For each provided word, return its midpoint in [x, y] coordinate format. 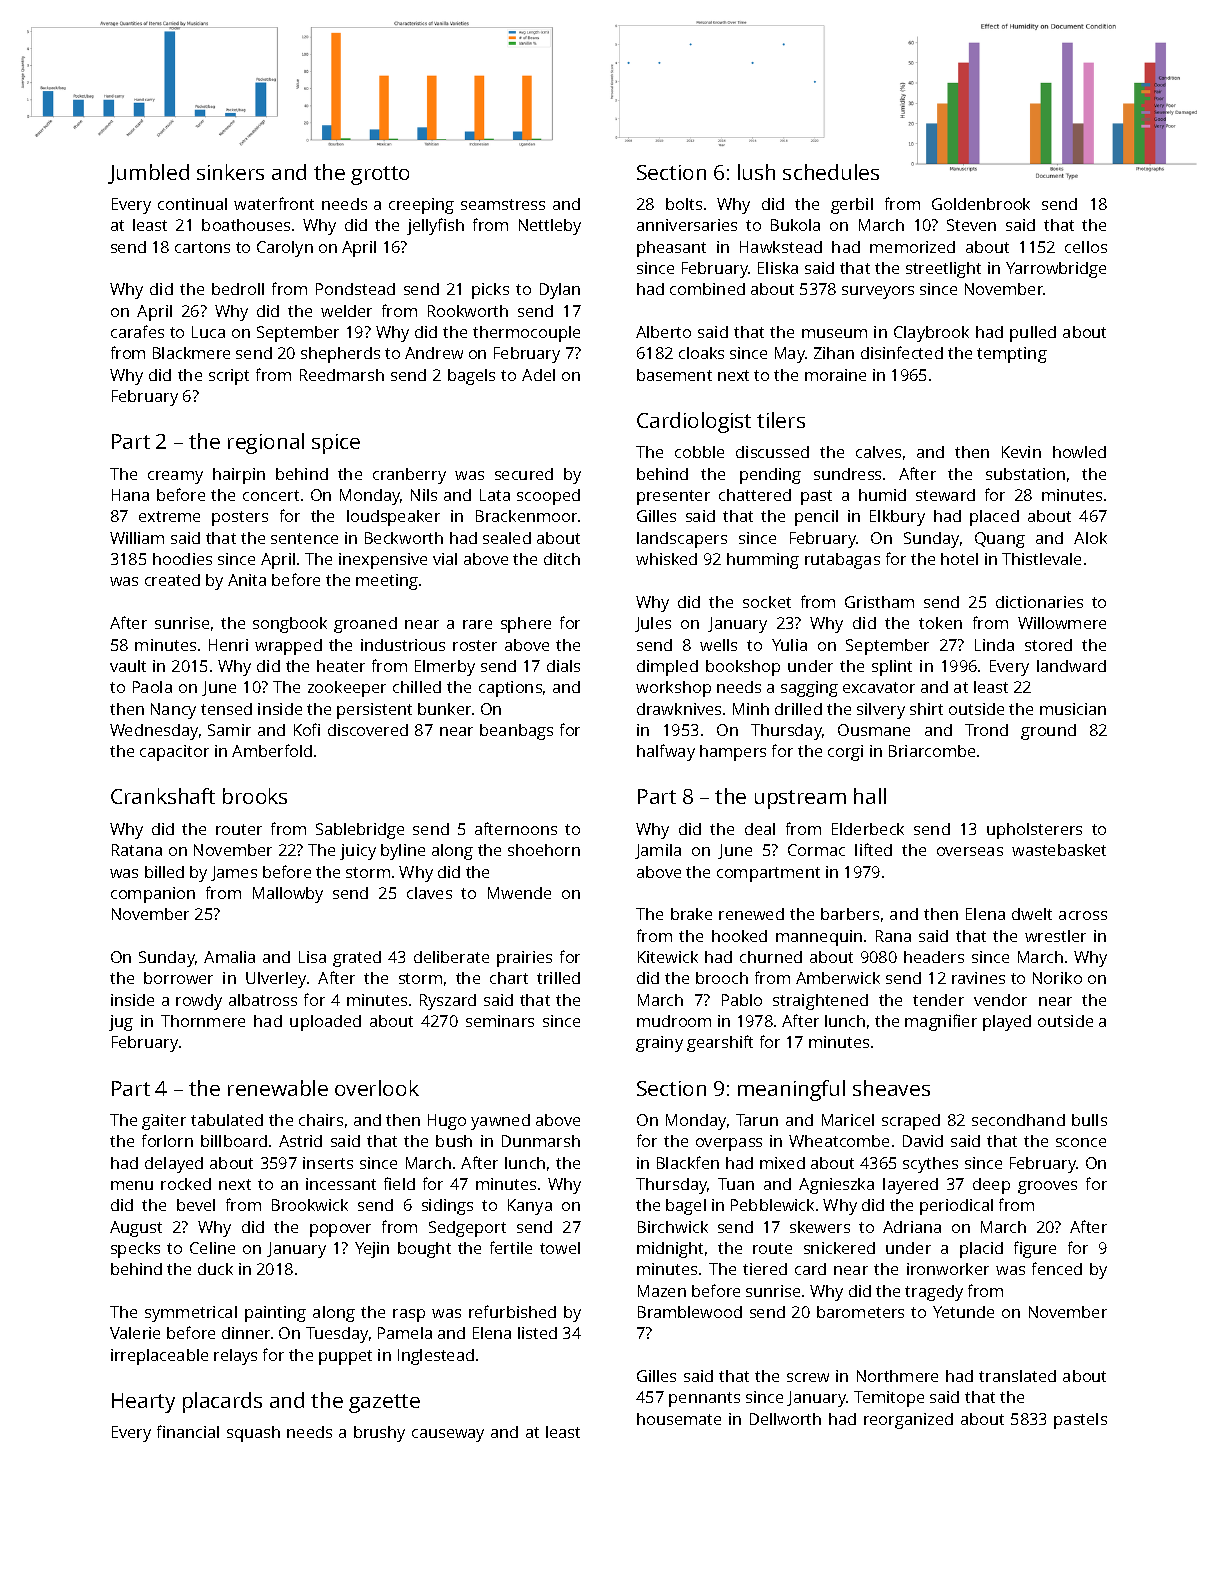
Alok [1090, 538]
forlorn [167, 1140]
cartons [202, 247]
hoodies [182, 559]
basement [674, 375]
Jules [653, 624]
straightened [820, 1002]
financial [188, 1431]
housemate [679, 1419]
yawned [500, 1122]
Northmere [897, 1376]
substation [1025, 474]
